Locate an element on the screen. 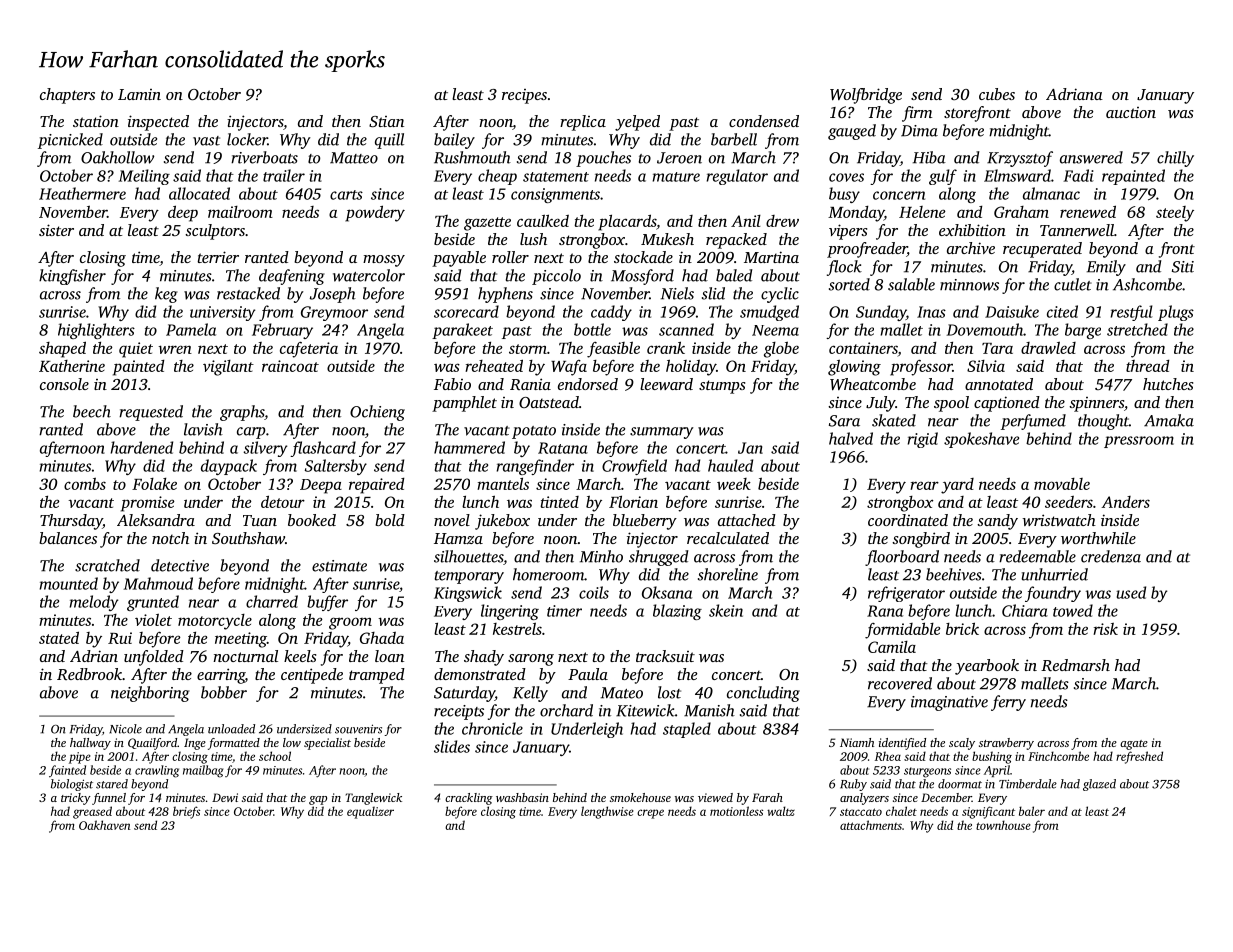  hallway is located at coordinates (90, 744).
